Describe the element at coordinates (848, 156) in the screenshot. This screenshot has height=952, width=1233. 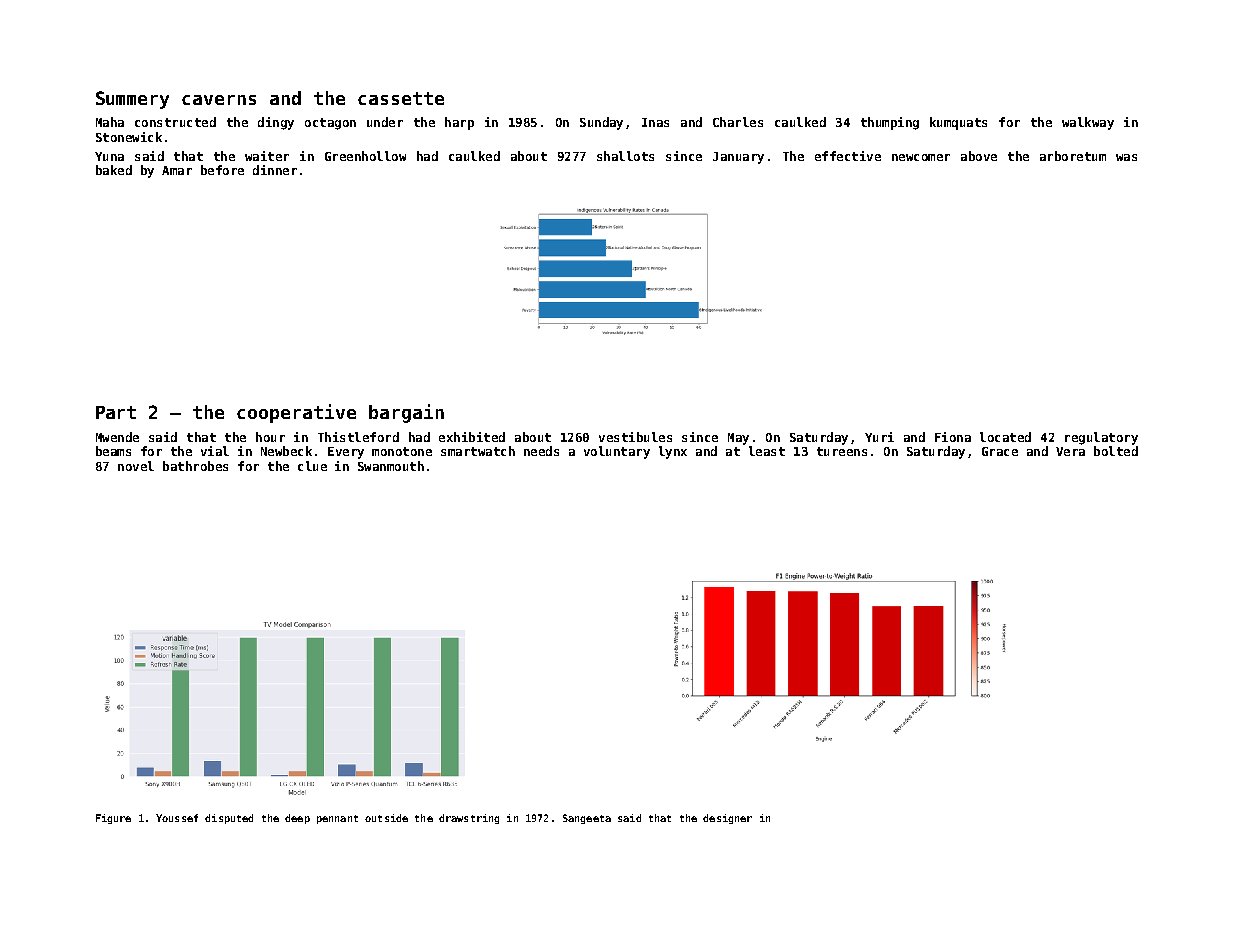
I see `effective` at that location.
